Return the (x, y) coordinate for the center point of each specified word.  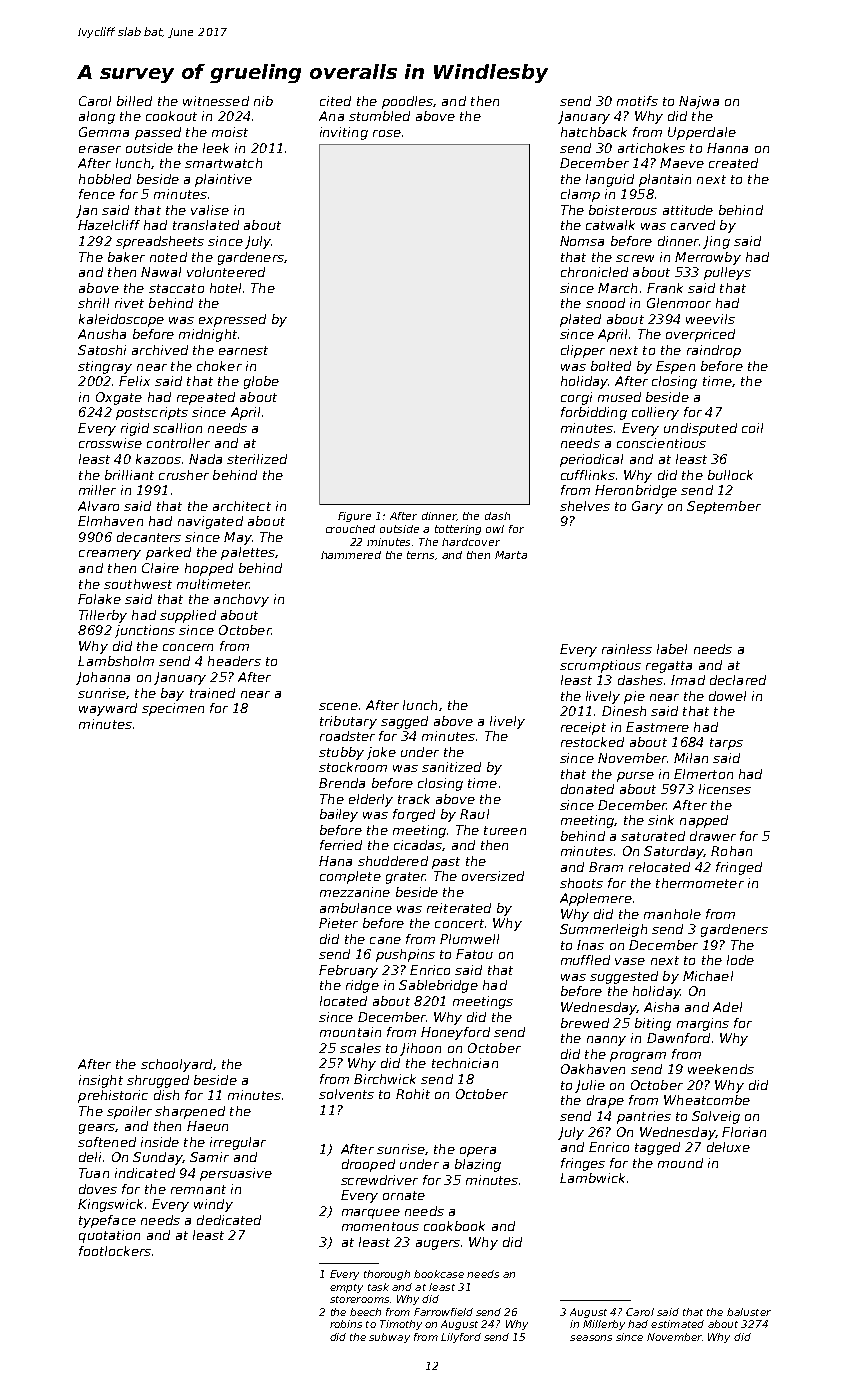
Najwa (699, 102)
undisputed (700, 429)
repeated (206, 398)
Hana (335, 861)
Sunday (157, 1158)
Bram (606, 867)
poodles (407, 102)
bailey (339, 815)
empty (346, 1288)
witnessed (216, 101)
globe (261, 382)
